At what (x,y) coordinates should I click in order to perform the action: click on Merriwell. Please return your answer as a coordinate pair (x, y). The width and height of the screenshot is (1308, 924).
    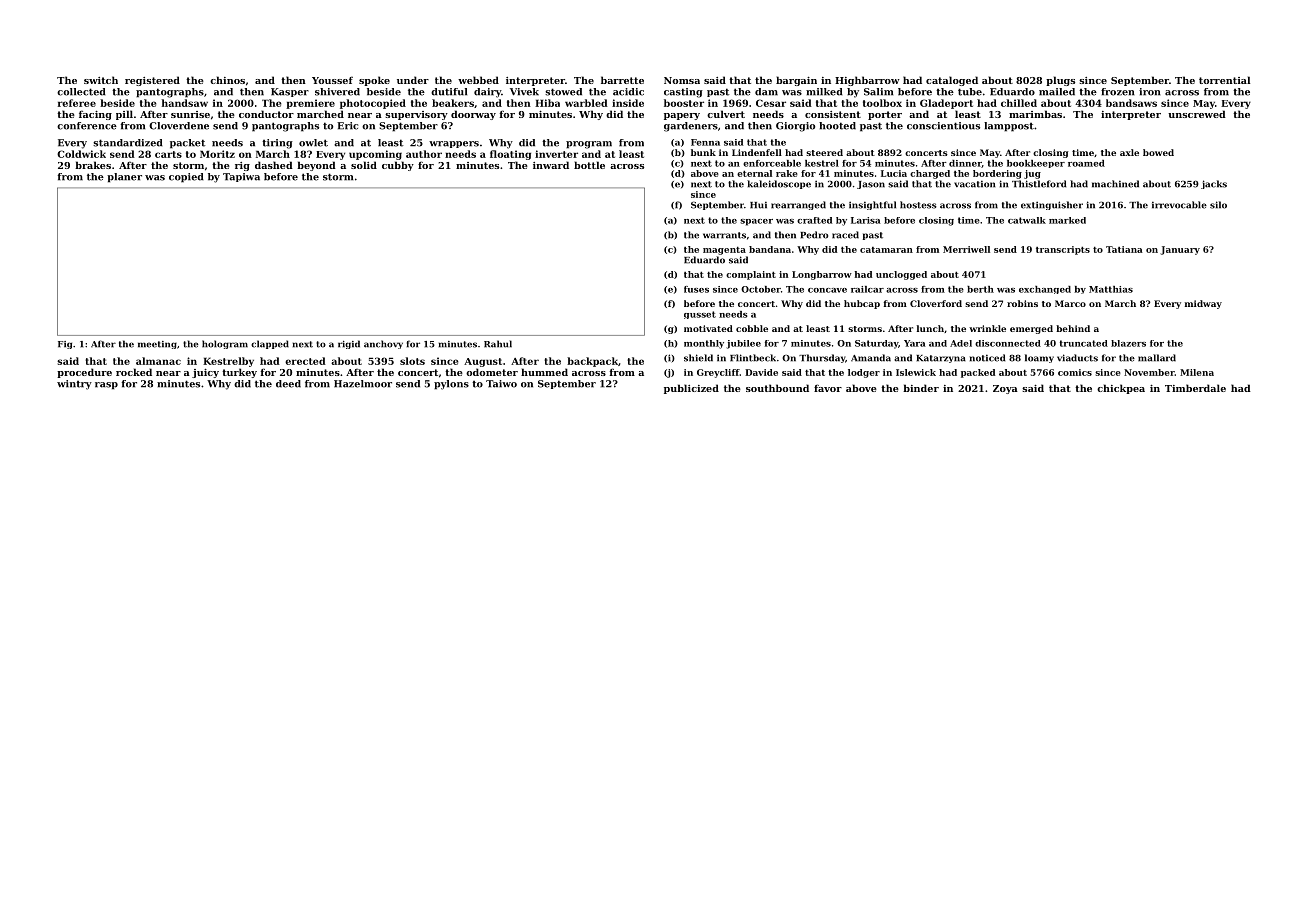
    Looking at the image, I should click on (966, 249).
